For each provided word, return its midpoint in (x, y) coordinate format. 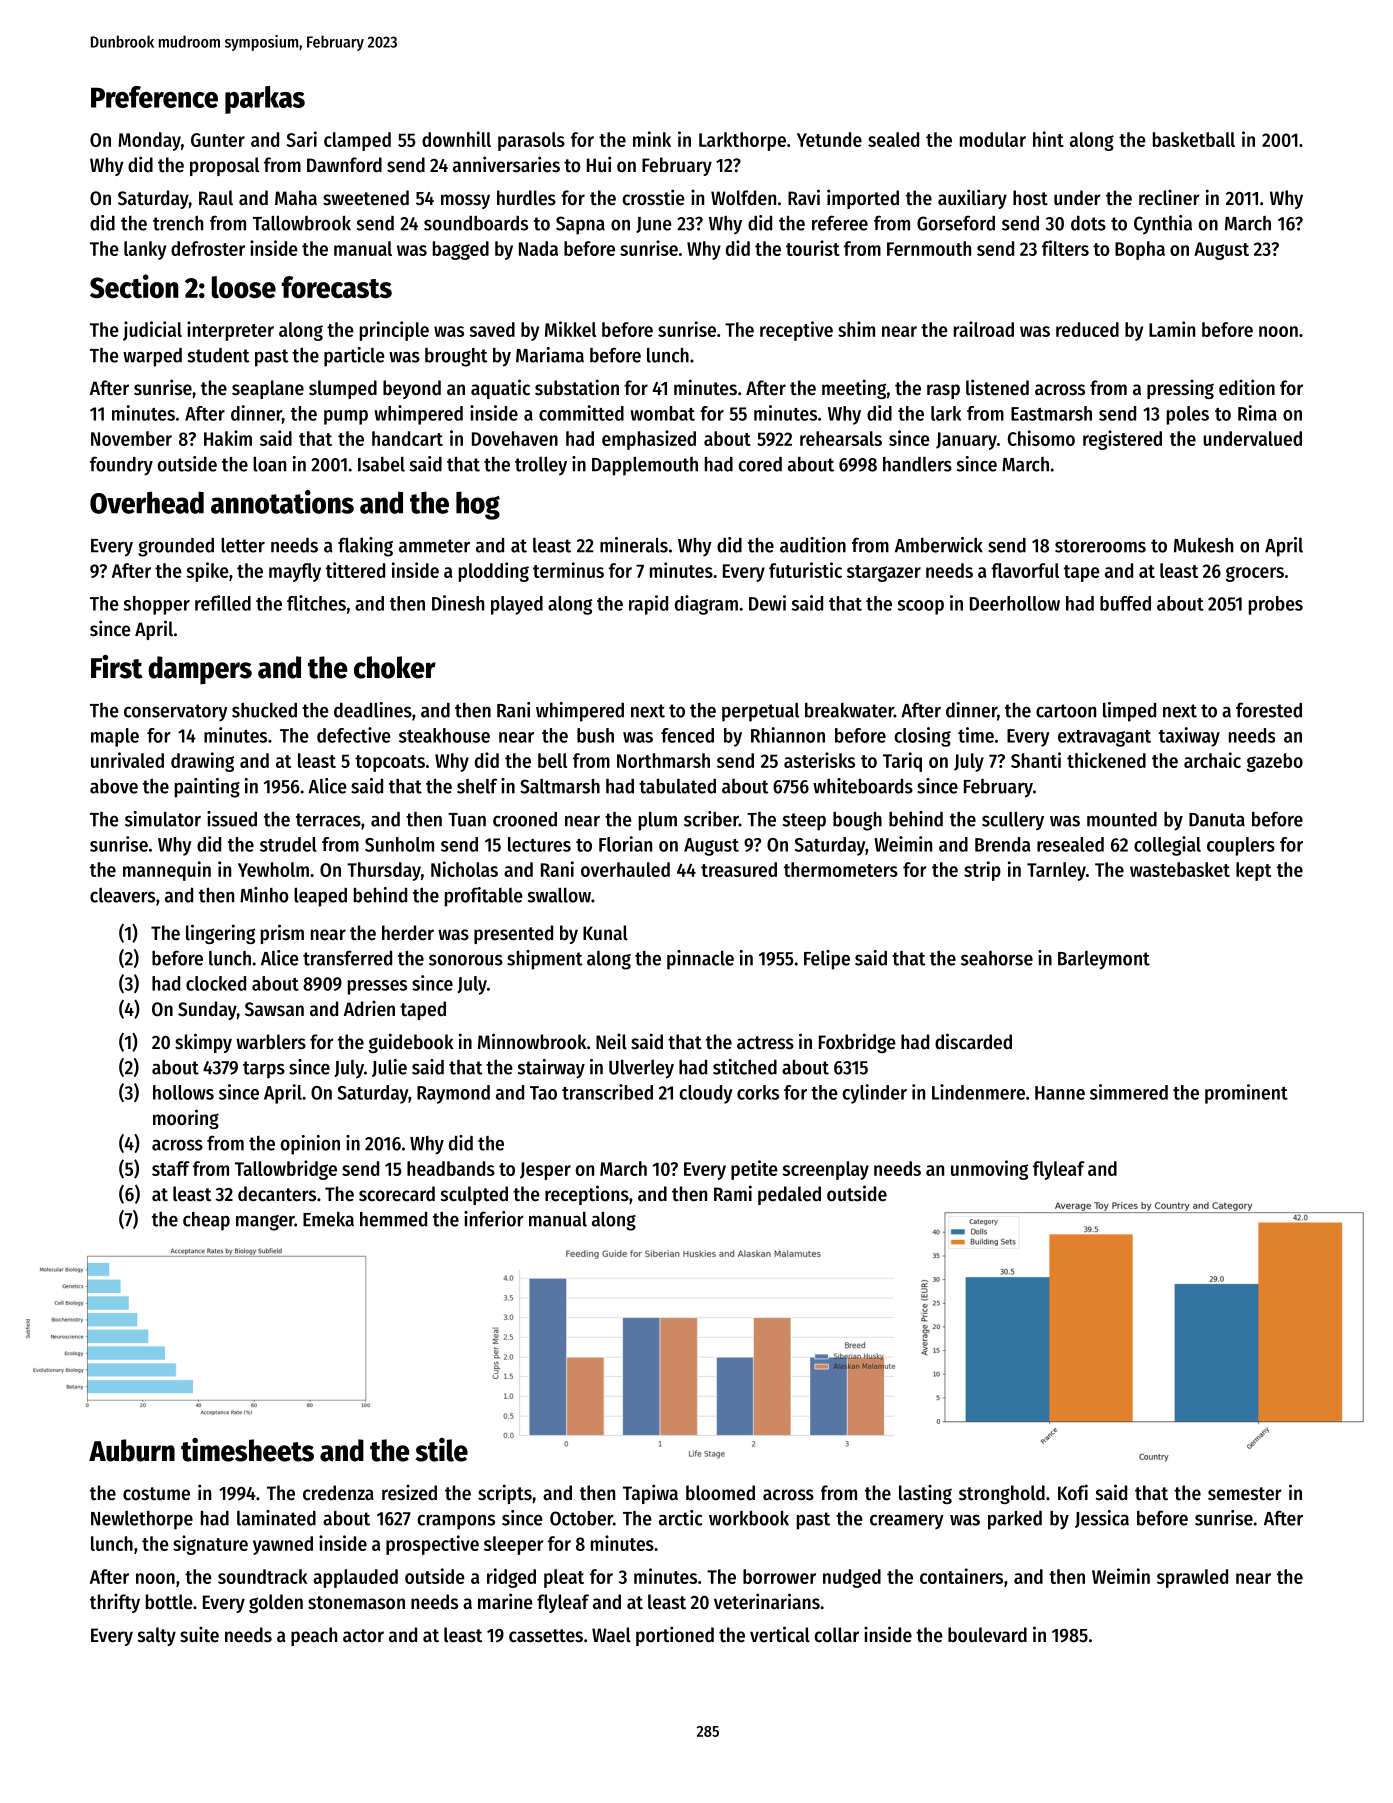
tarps (264, 1070)
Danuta (1217, 820)
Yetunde (829, 139)
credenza (338, 1493)
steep (804, 822)
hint (1048, 139)
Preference (154, 97)
